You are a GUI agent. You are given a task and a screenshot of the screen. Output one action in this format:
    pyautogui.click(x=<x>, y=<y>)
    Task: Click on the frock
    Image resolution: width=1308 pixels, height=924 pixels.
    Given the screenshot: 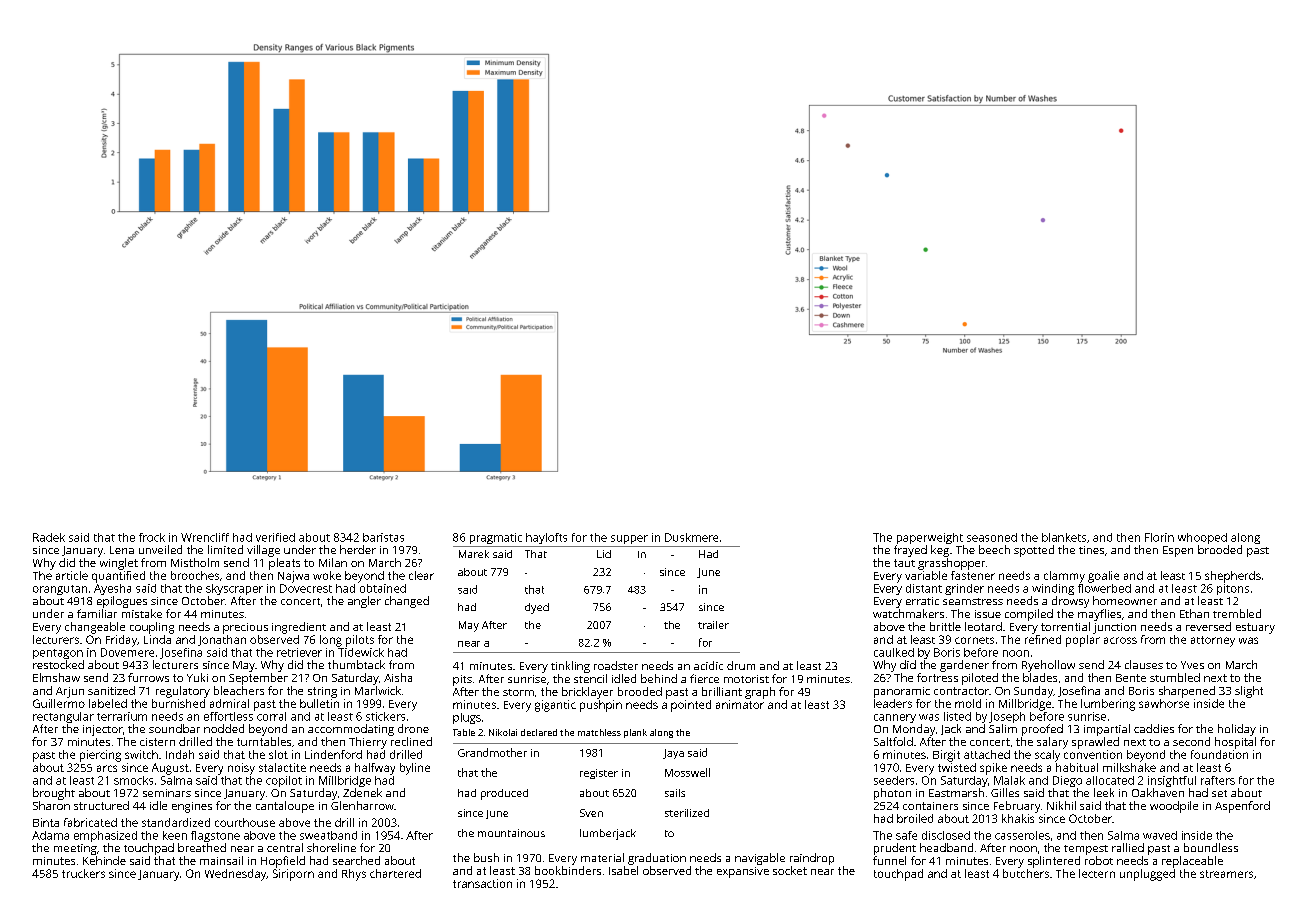 What is the action you would take?
    pyautogui.click(x=152, y=537)
